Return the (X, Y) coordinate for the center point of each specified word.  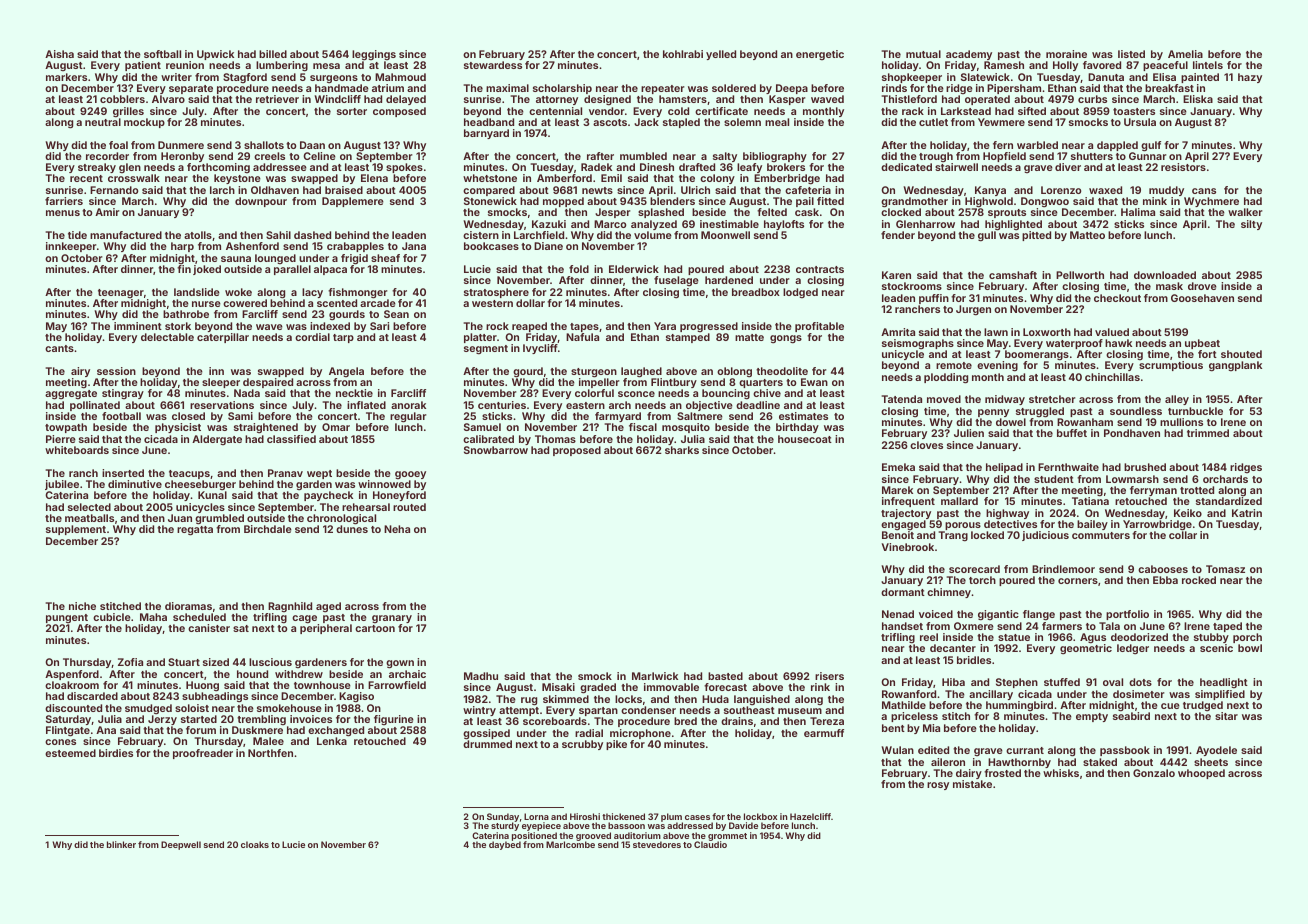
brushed (1145, 467)
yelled (721, 55)
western (492, 303)
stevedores (657, 844)
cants (59, 348)
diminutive (135, 484)
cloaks (255, 844)
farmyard (618, 417)
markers (66, 77)
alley (1177, 400)
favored (1102, 65)
